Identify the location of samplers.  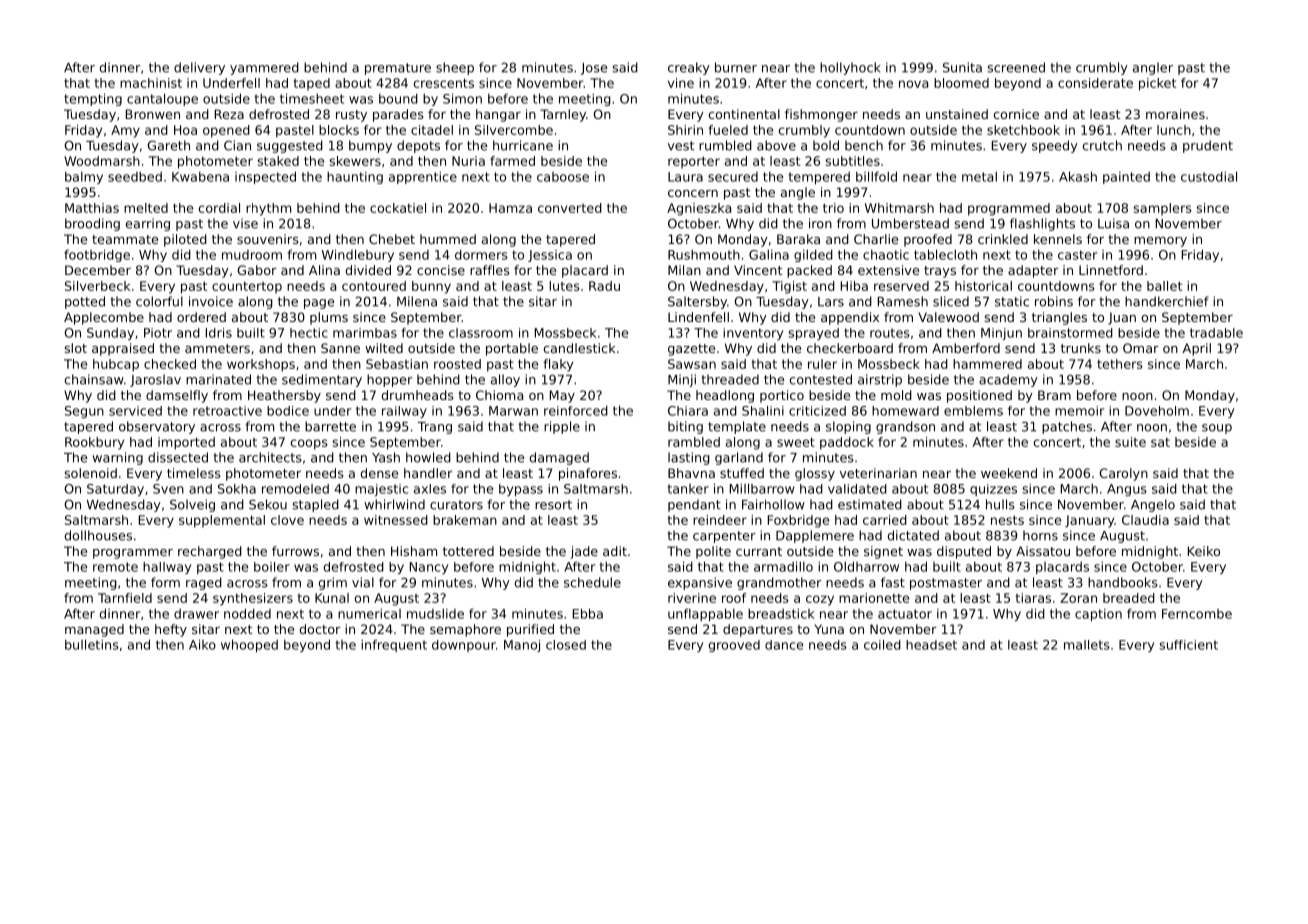
(1163, 209).
